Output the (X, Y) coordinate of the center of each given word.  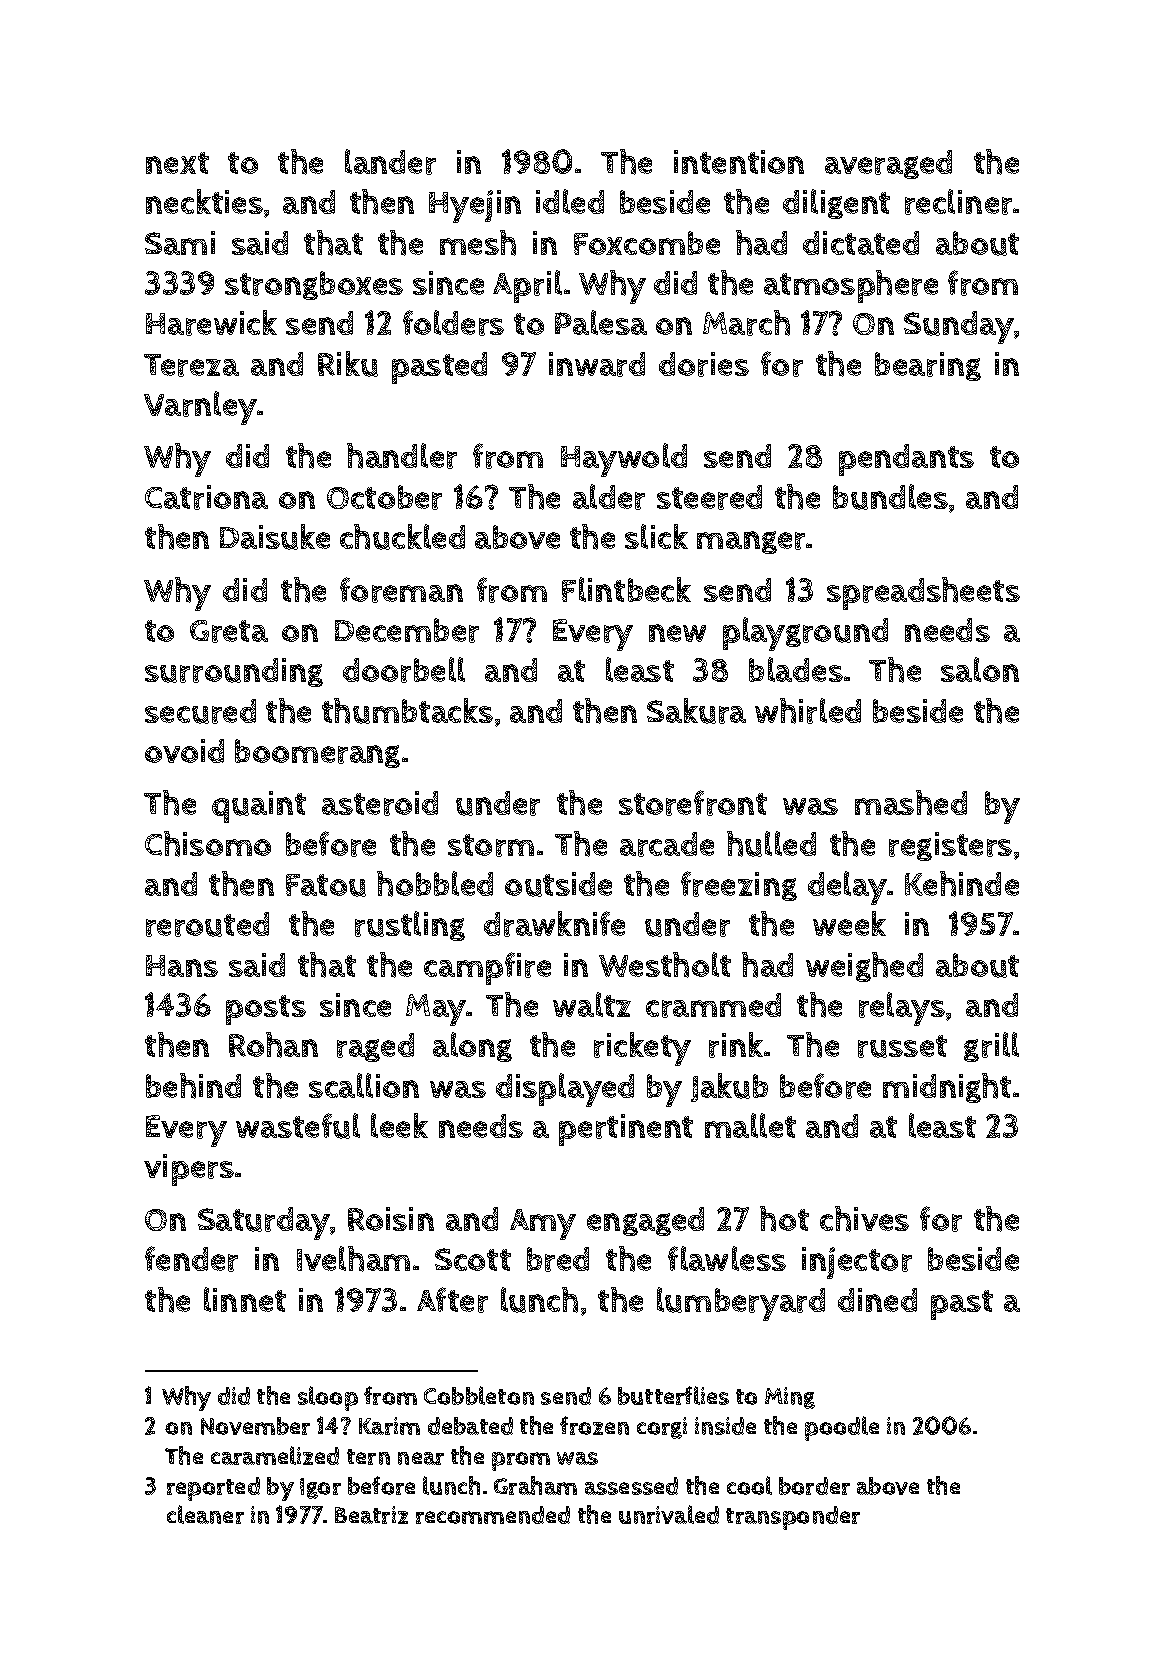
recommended (493, 1515)
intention (739, 162)
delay (847, 888)
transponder (793, 1518)
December (407, 630)
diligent (836, 204)
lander (390, 162)
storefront (693, 803)
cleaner (205, 1514)
